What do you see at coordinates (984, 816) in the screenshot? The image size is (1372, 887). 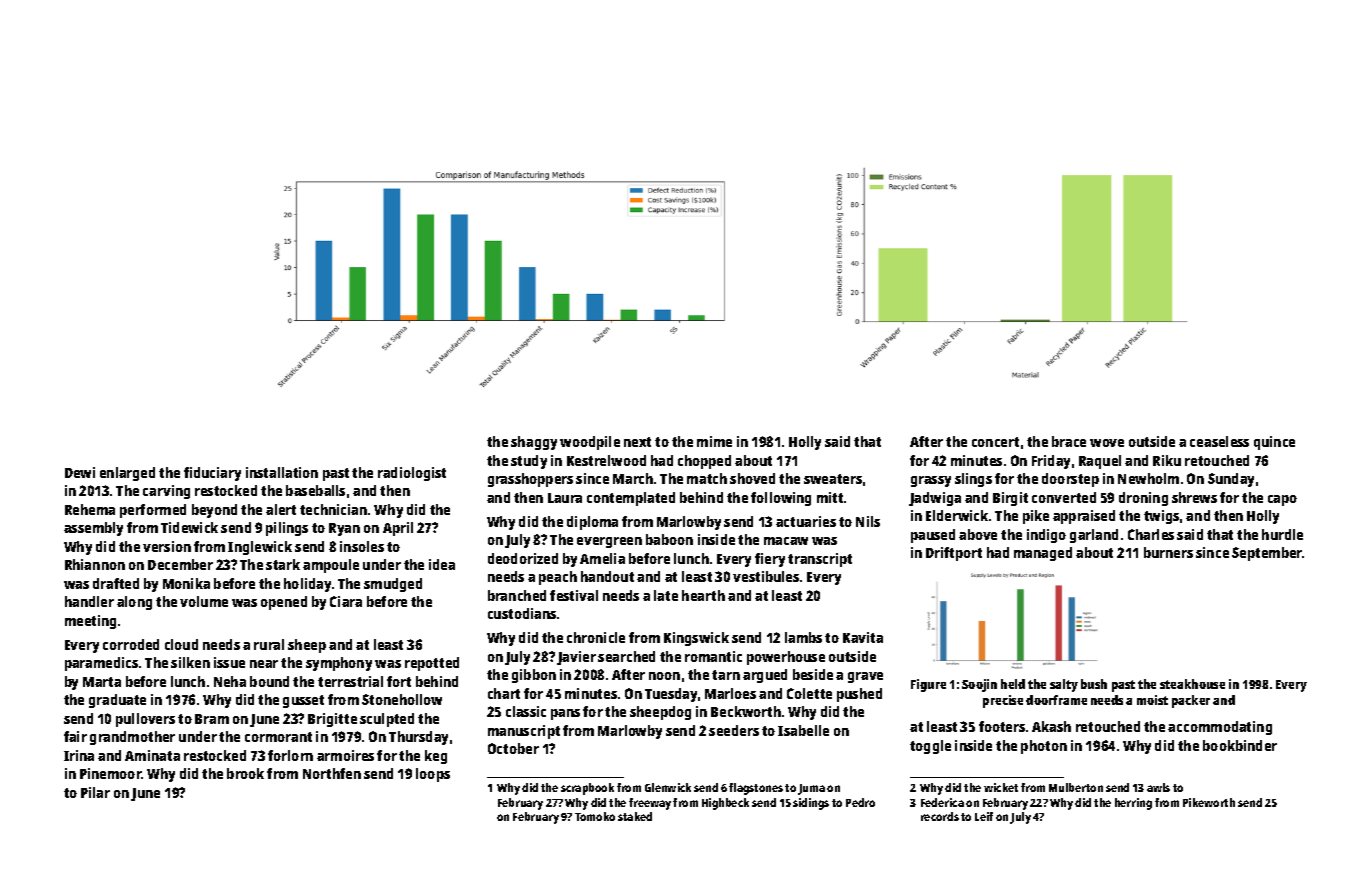 I see `Leif` at bounding box center [984, 816].
